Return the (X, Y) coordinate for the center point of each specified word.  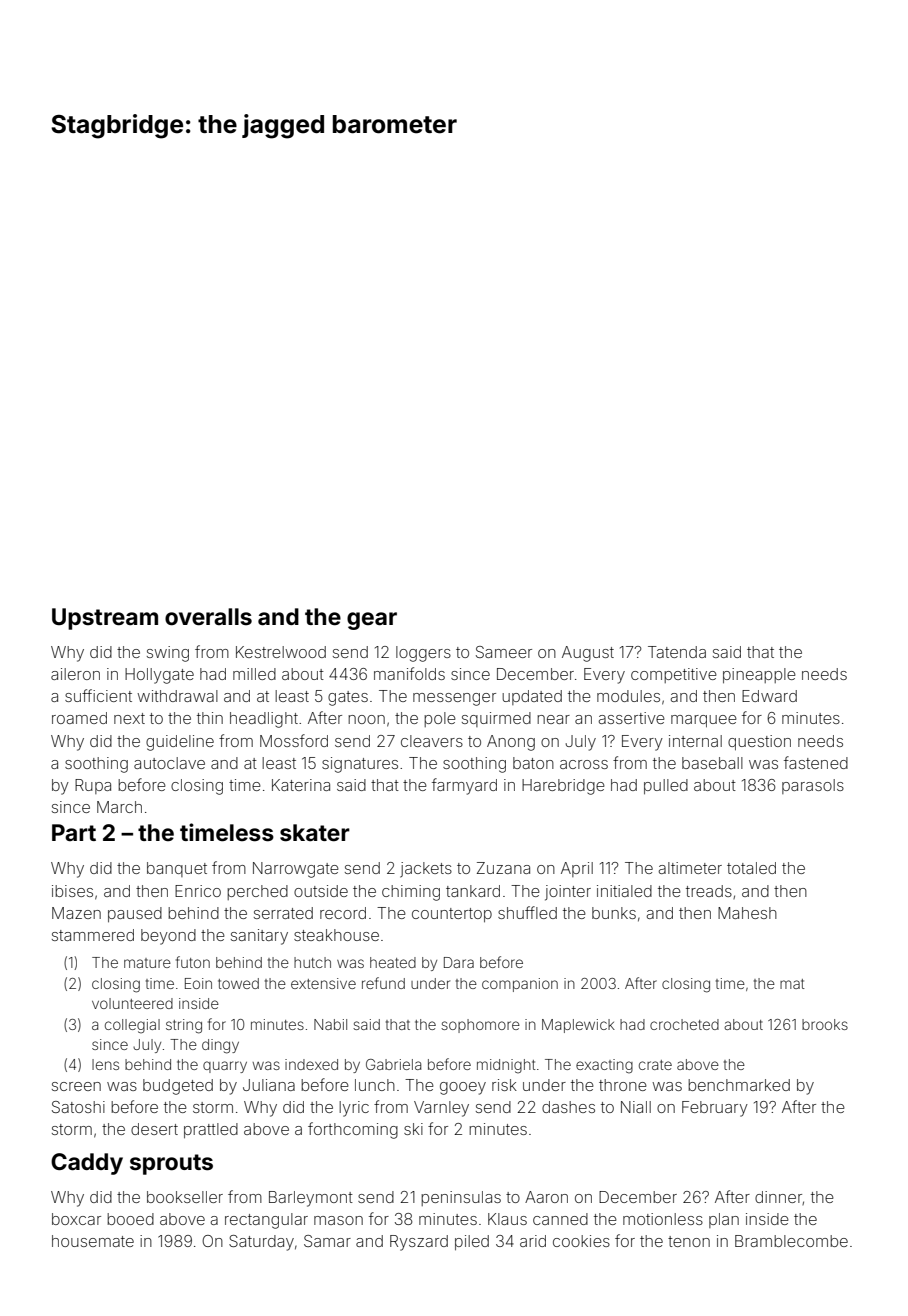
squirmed (496, 719)
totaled (751, 868)
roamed (79, 718)
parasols (813, 786)
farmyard (464, 786)
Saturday (261, 1243)
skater (315, 833)
